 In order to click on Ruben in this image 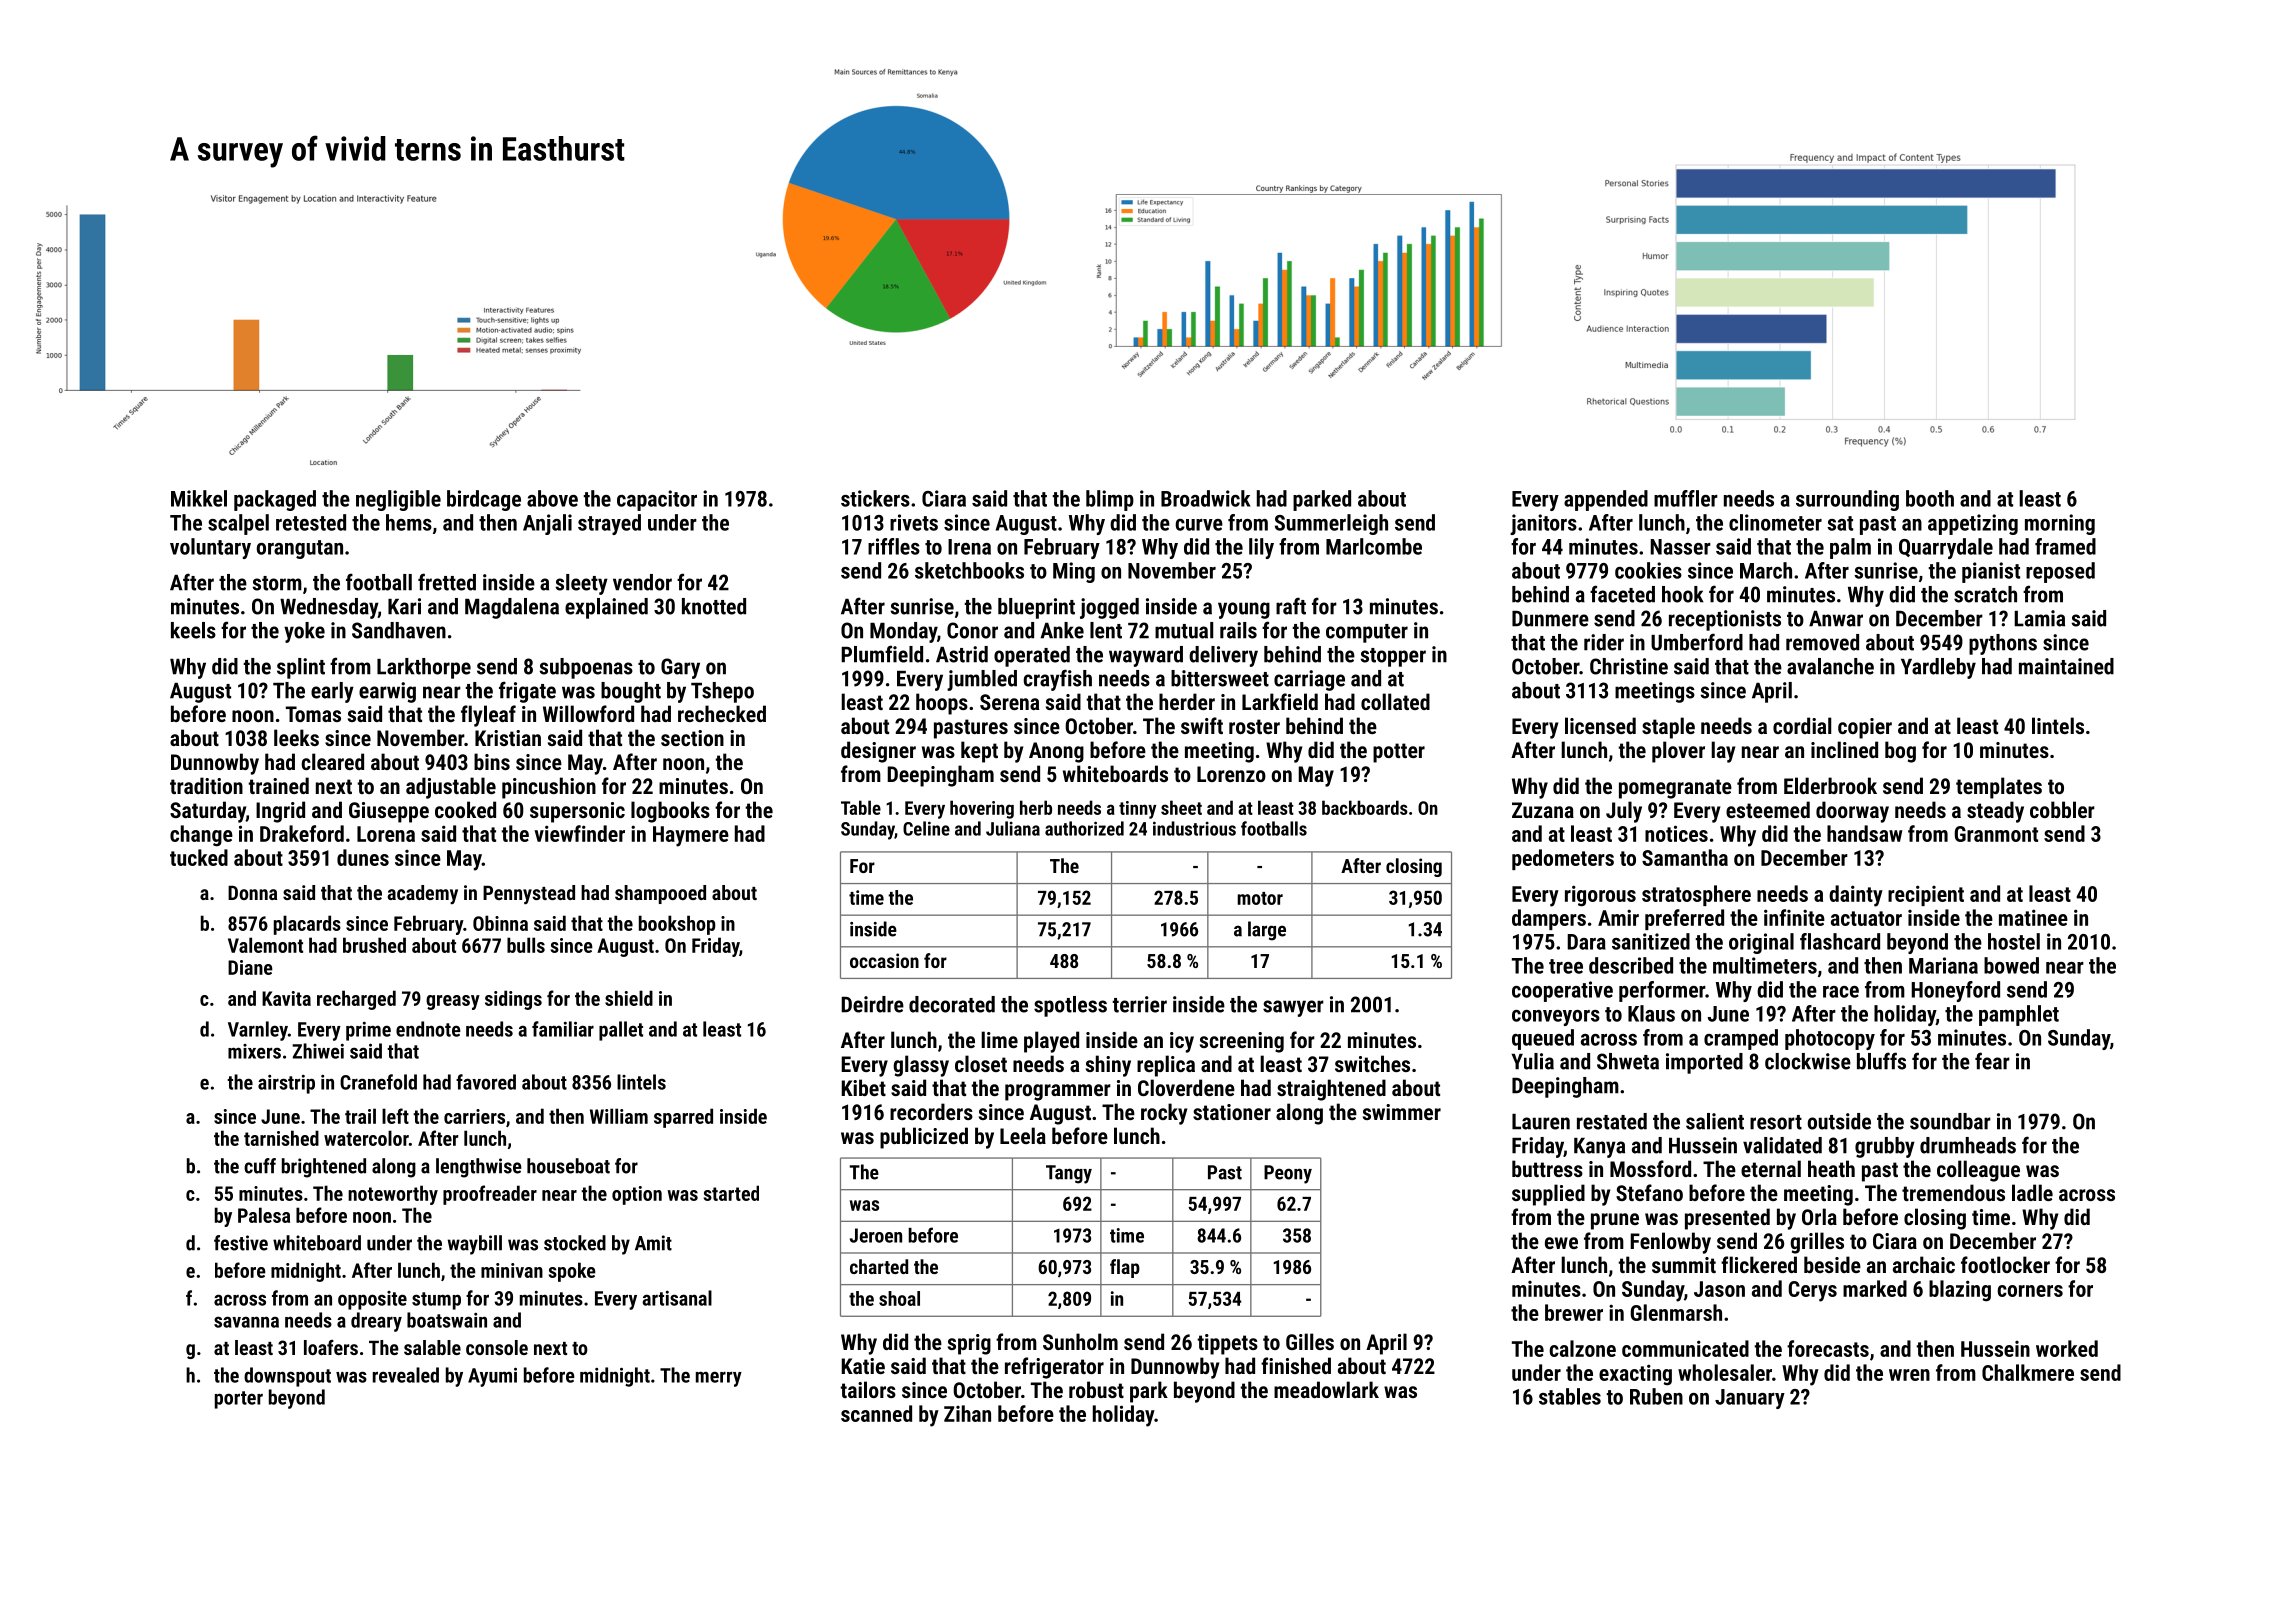, I will do `click(1656, 1396)`.
